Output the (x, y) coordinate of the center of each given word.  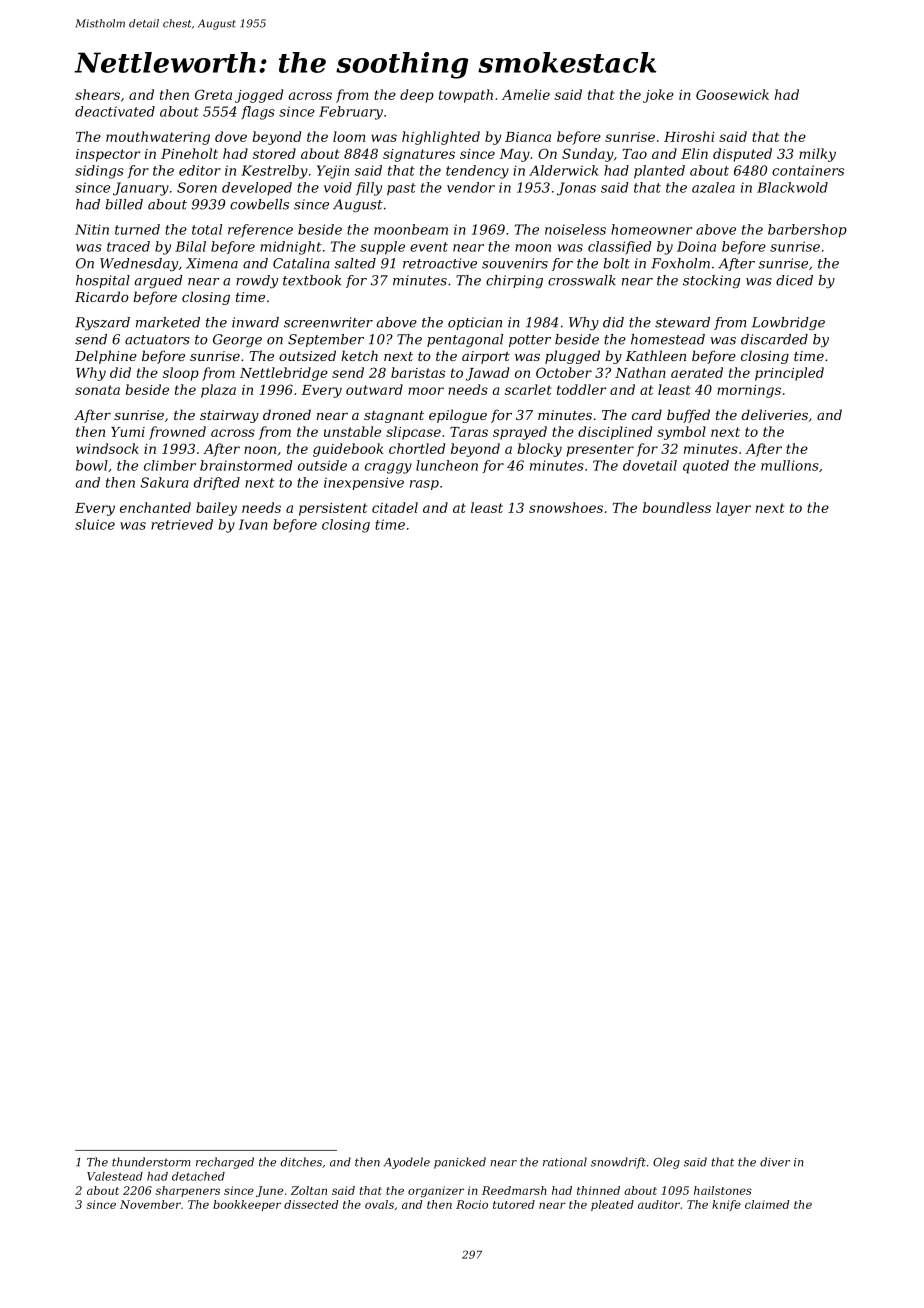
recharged (225, 1163)
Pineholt (189, 153)
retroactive (440, 263)
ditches (301, 1162)
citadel (395, 507)
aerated (697, 372)
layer (733, 509)
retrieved (182, 524)
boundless (677, 507)
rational (565, 1162)
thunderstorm (151, 1162)
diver (775, 1162)
